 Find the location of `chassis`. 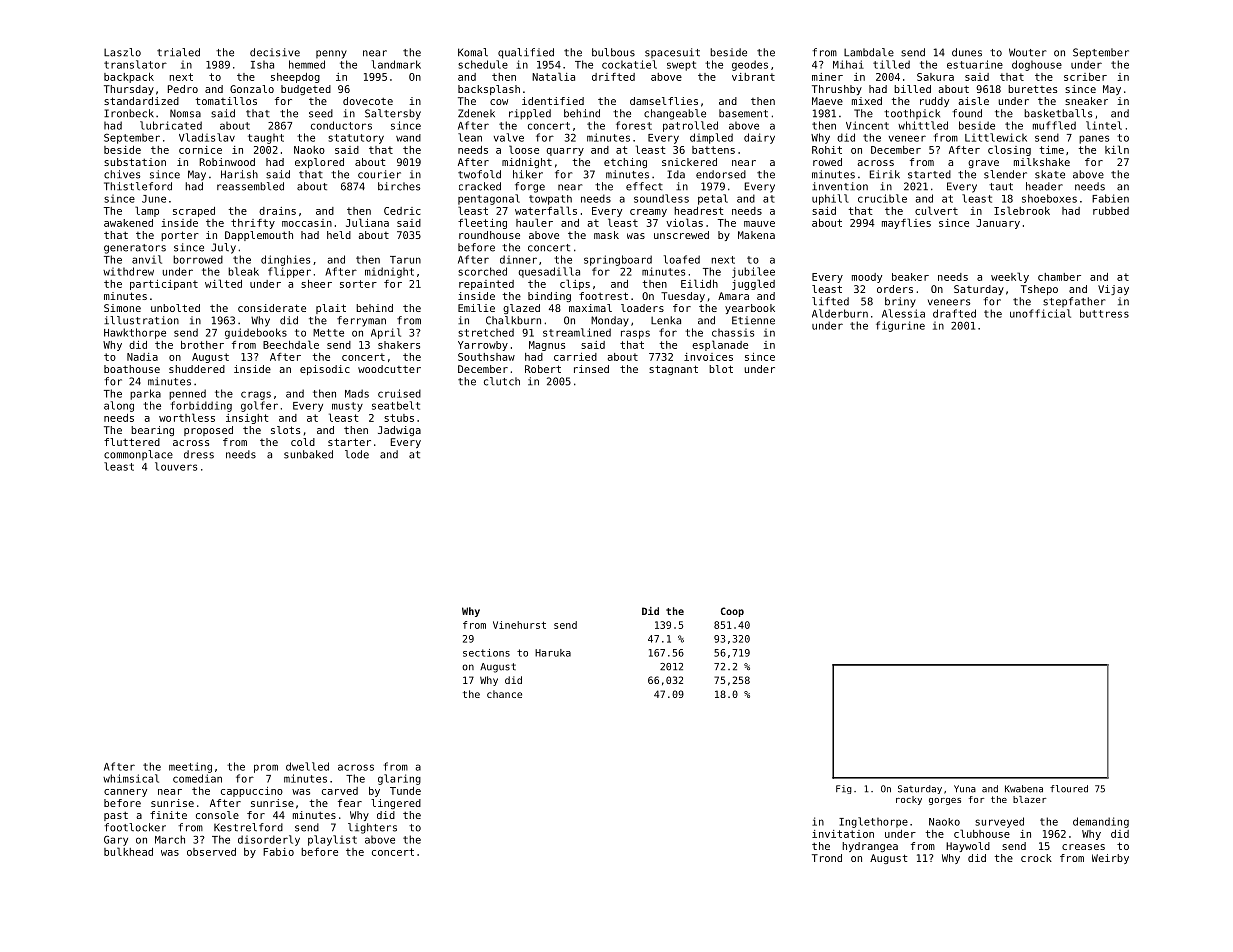

chassis is located at coordinates (733, 333).
